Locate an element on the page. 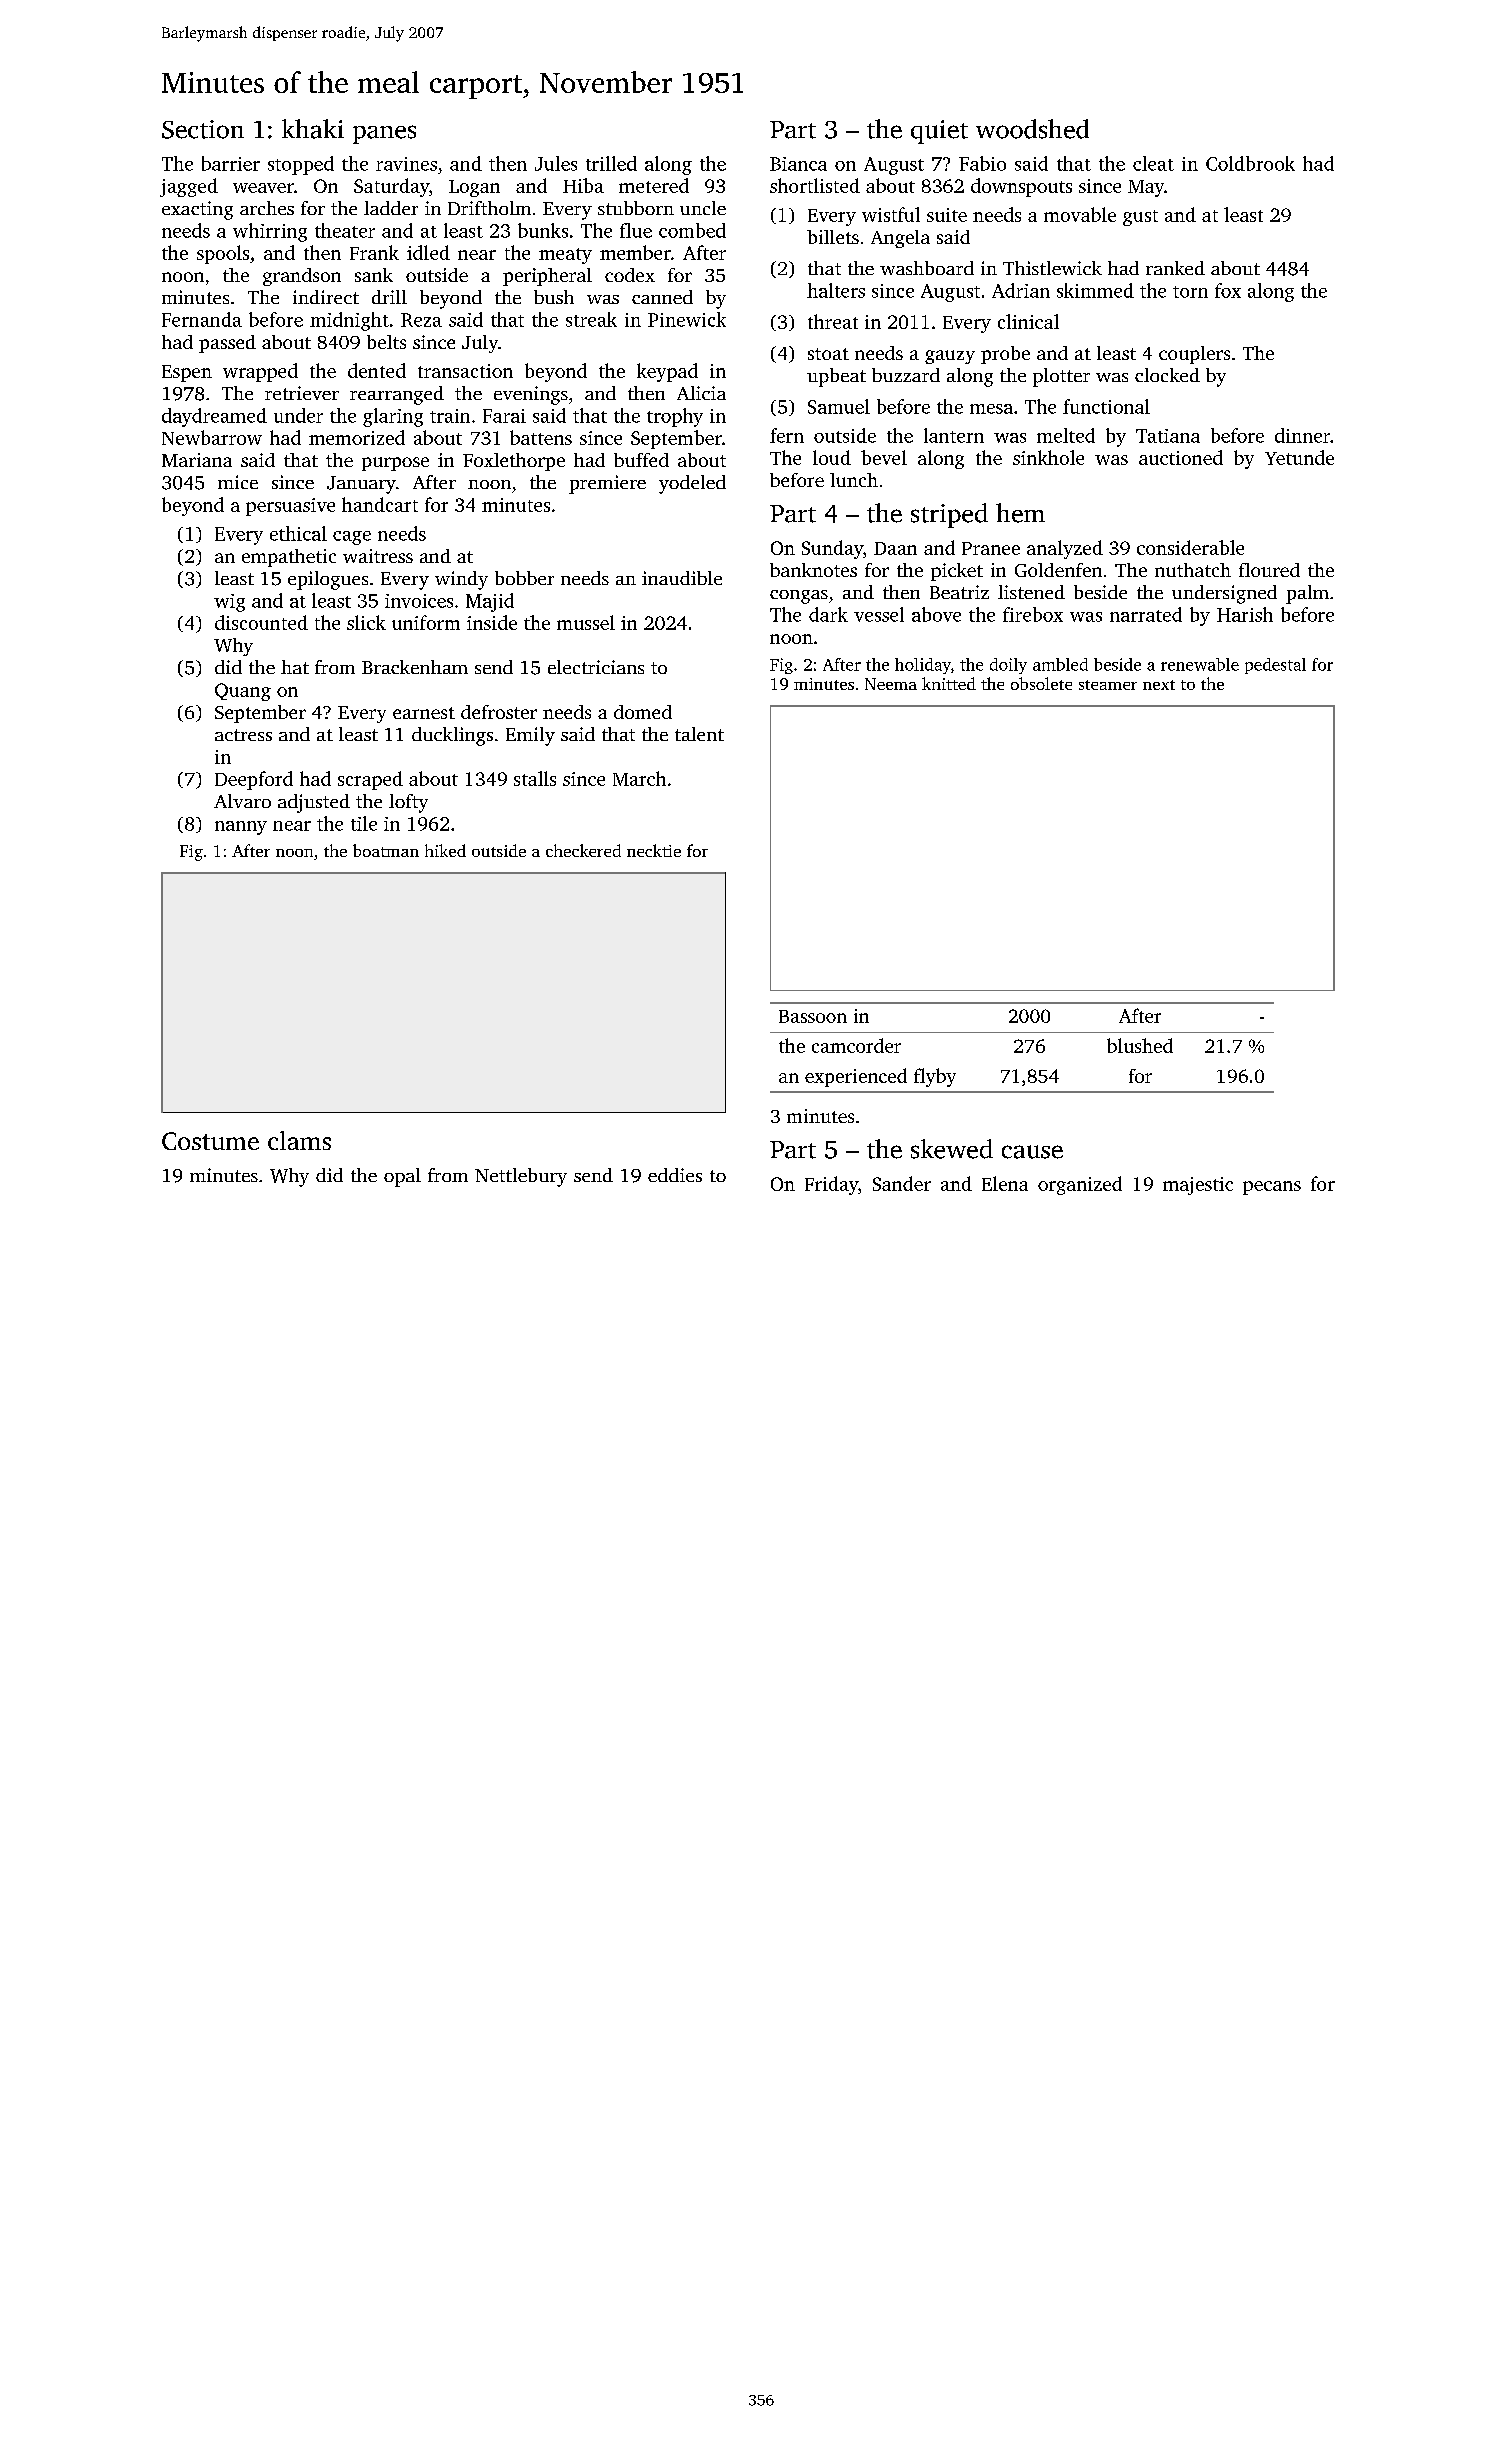 Image resolution: width=1496 pixels, height=2464 pixels. lunch is located at coordinates (854, 480).
